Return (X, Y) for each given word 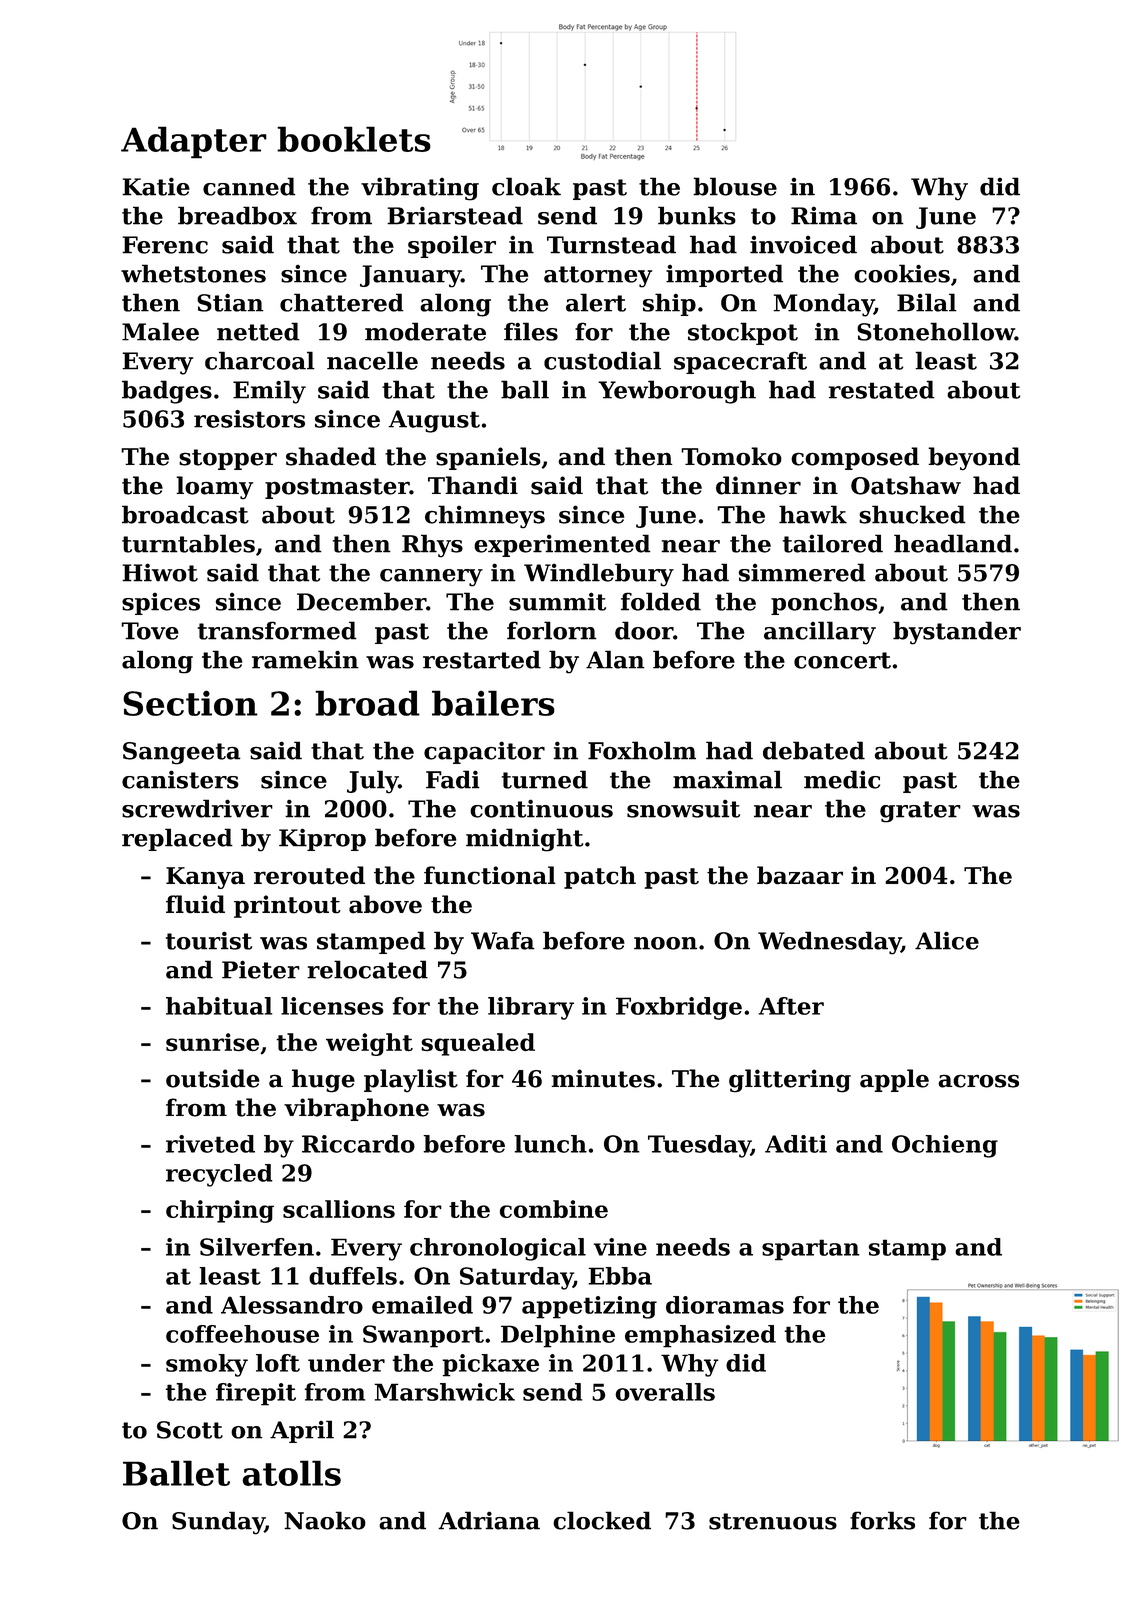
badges (167, 392)
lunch (550, 1144)
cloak (526, 186)
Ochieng (945, 1146)
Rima (824, 215)
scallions (339, 1209)
